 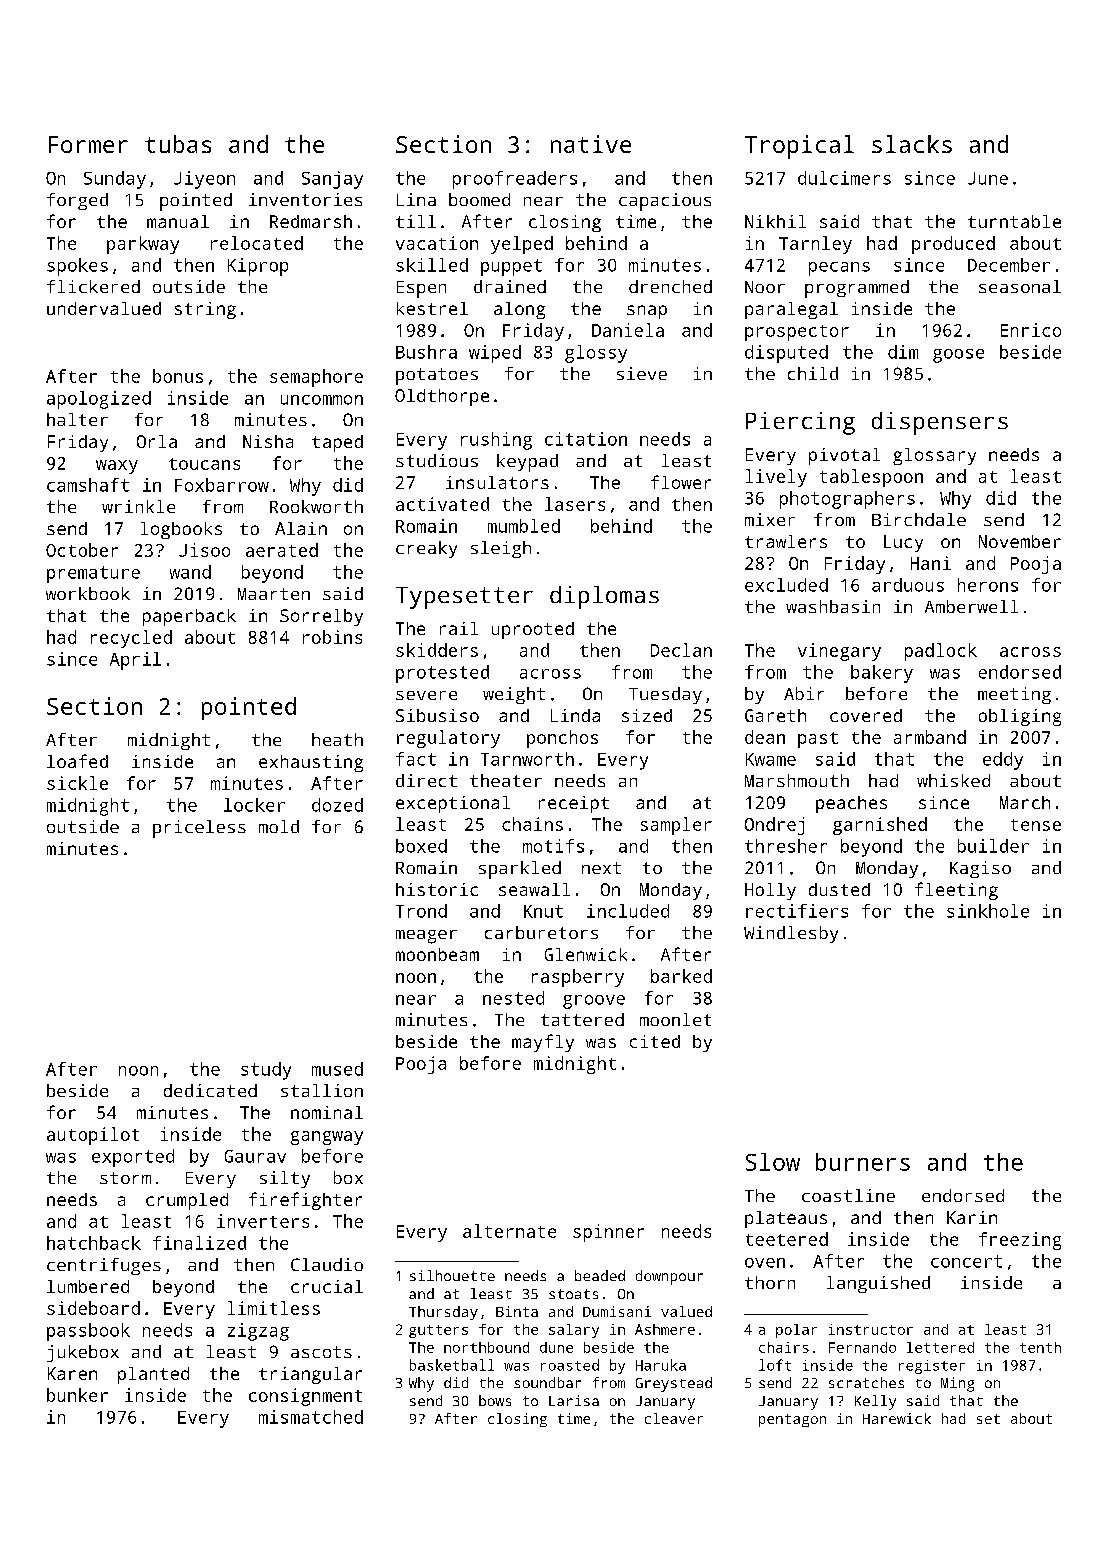 What do you see at coordinates (586, 439) in the document?
I see `citation` at bounding box center [586, 439].
